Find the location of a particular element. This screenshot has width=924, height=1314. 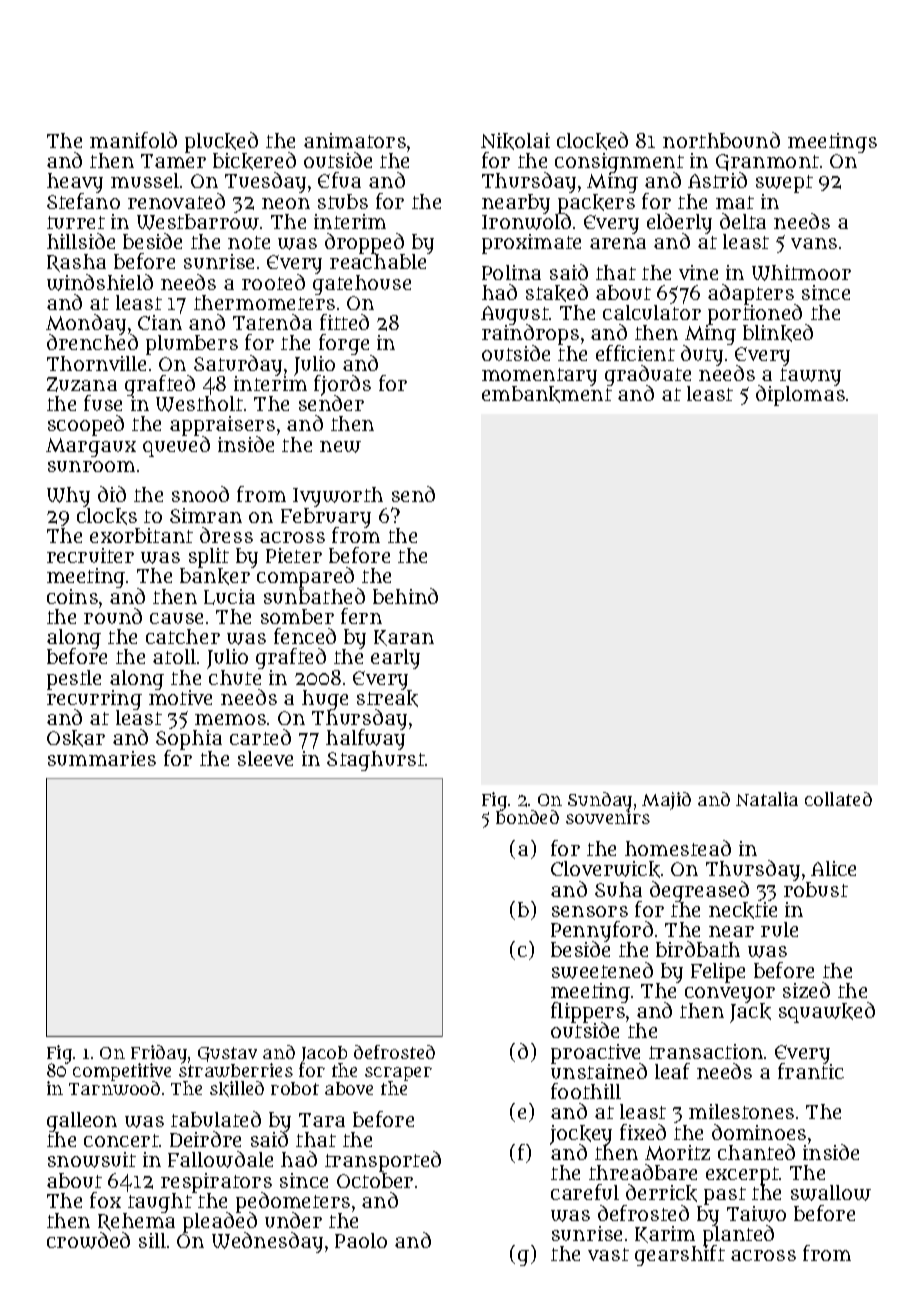

Natalia is located at coordinates (767, 799).
